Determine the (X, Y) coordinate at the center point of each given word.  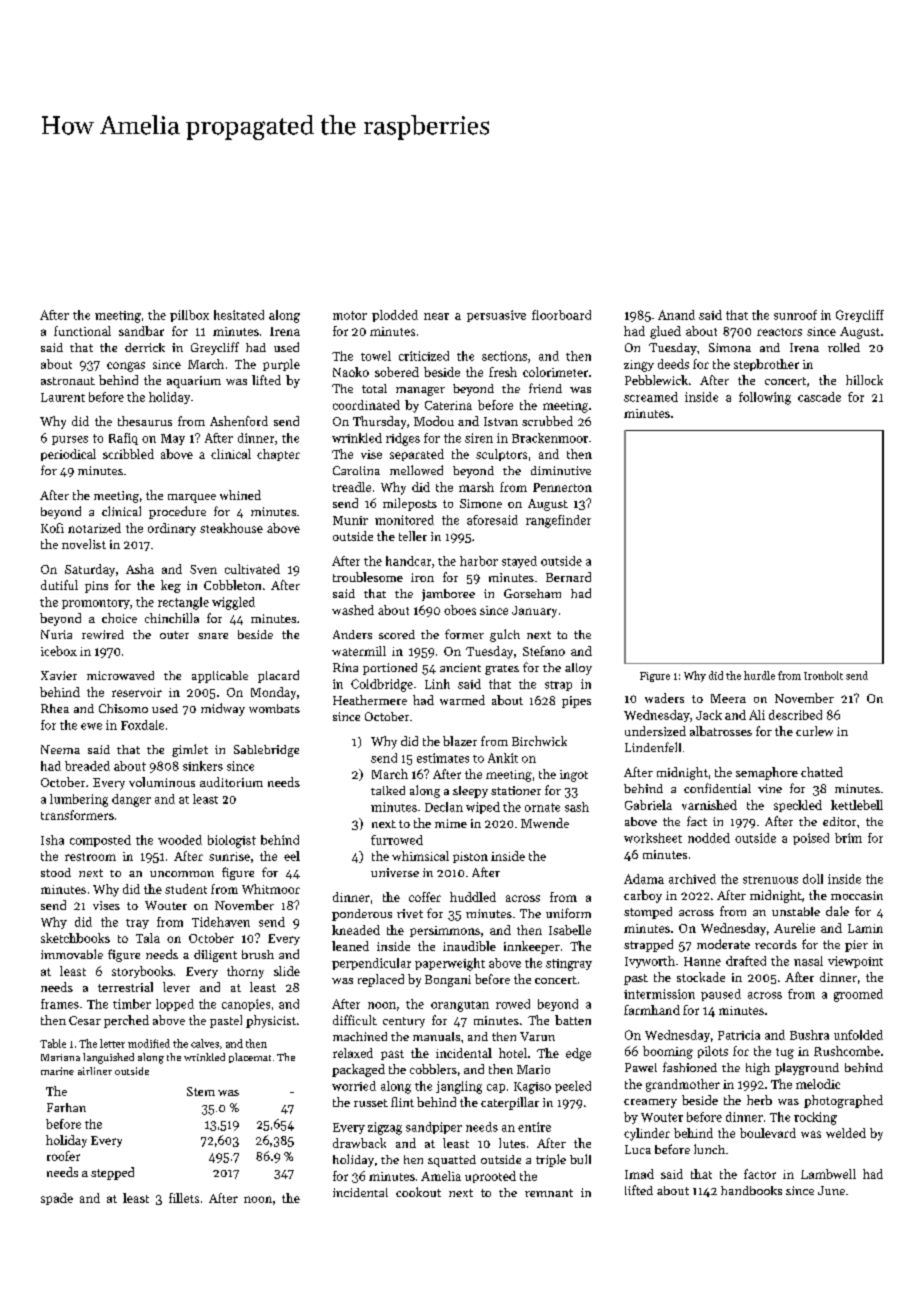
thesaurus (145, 421)
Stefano (544, 651)
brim (848, 838)
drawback (359, 1143)
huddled (473, 897)
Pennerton (562, 487)
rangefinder (558, 521)
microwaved (120, 675)
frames (60, 1004)
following (765, 398)
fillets (184, 1198)
